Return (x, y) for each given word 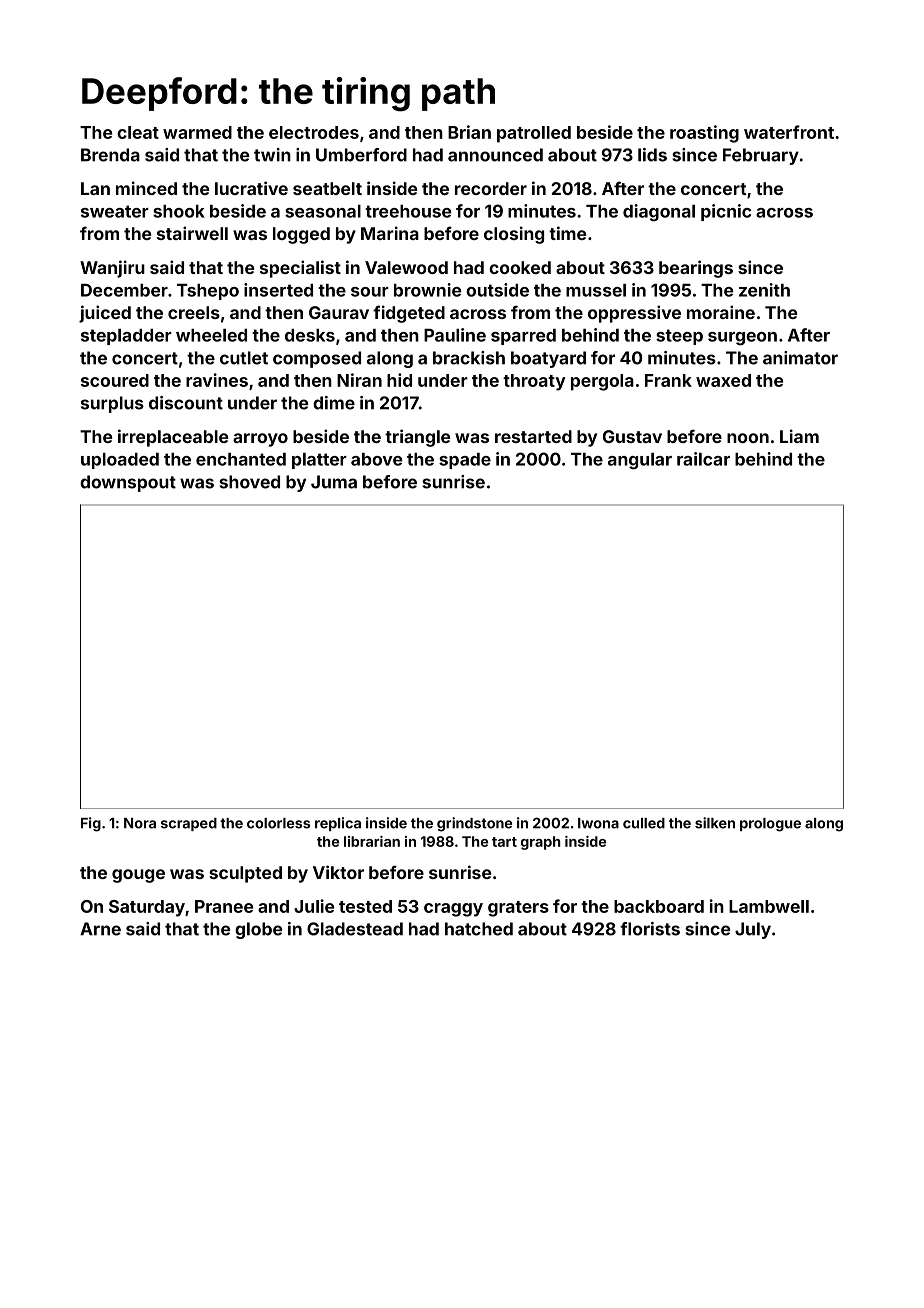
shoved (249, 482)
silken (715, 823)
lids (652, 155)
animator (800, 358)
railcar (703, 459)
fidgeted (409, 314)
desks (310, 335)
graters (518, 909)
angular (640, 461)
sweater (115, 211)
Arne (100, 929)
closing (514, 235)
